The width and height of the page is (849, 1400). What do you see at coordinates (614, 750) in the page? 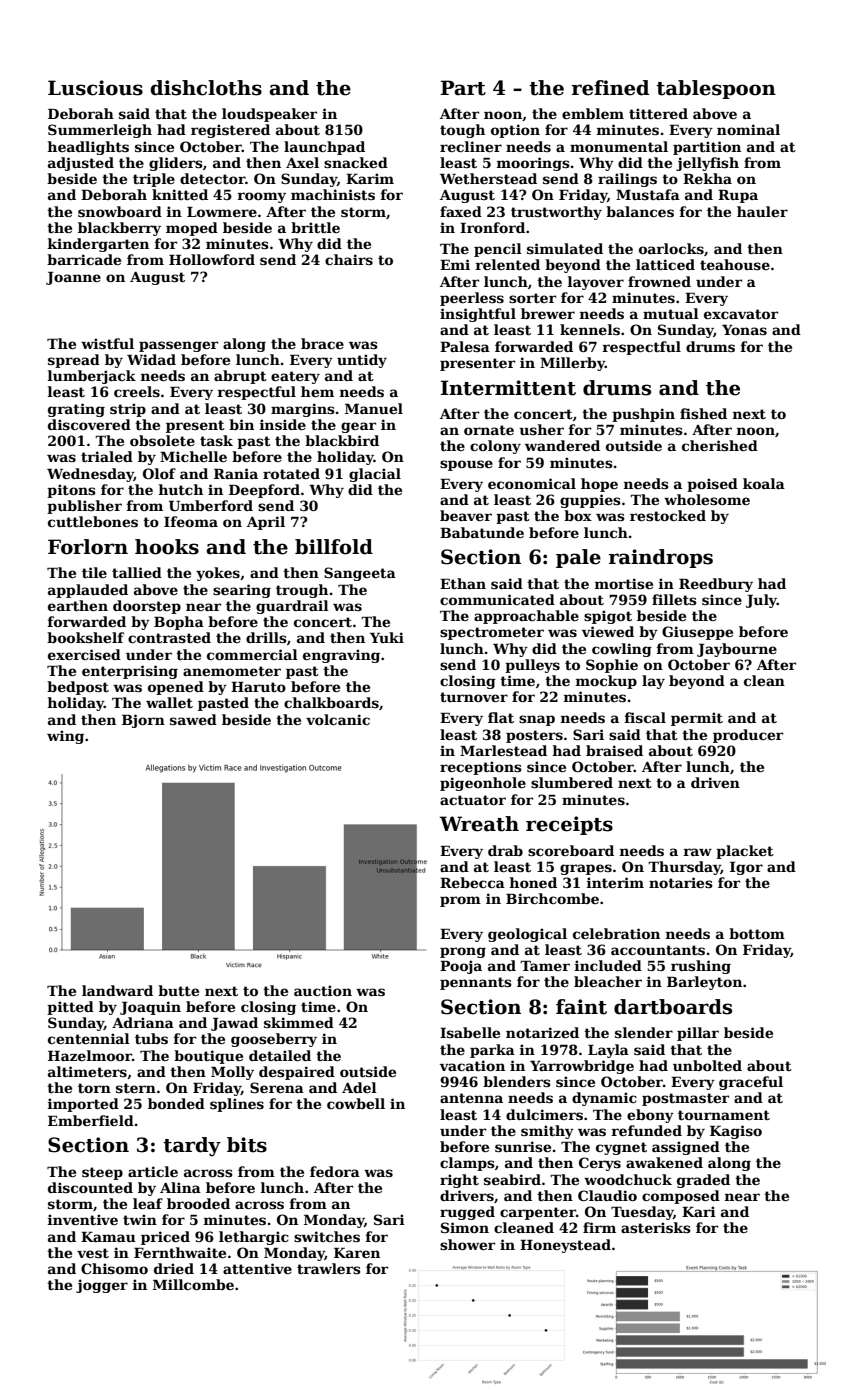
I see `braised` at bounding box center [614, 750].
